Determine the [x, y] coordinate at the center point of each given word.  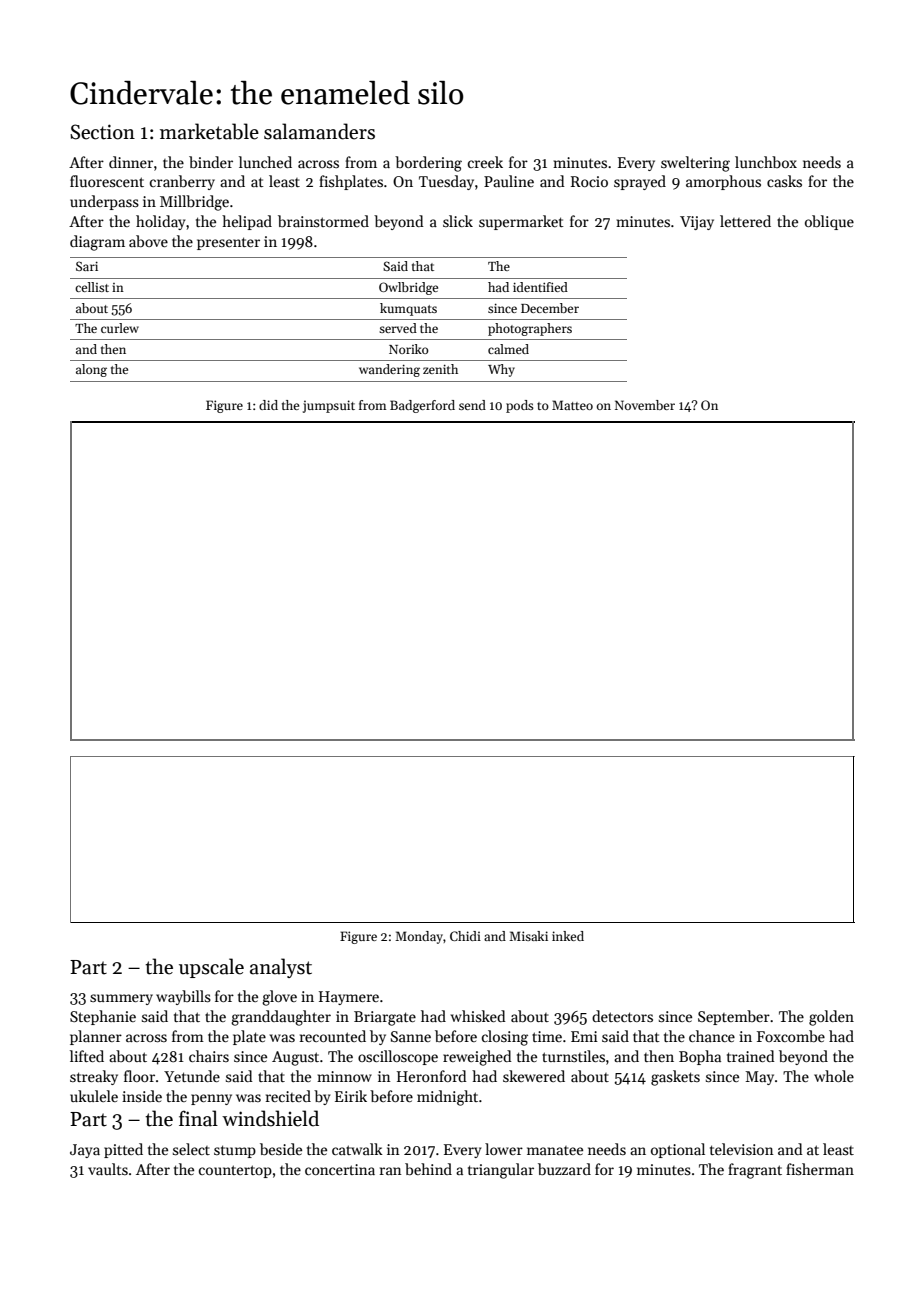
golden [831, 1018]
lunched [265, 162]
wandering [389, 370]
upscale [211, 968]
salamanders [319, 131]
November [645, 405]
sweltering [695, 164]
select [191, 1149]
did [268, 405]
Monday [419, 937]
